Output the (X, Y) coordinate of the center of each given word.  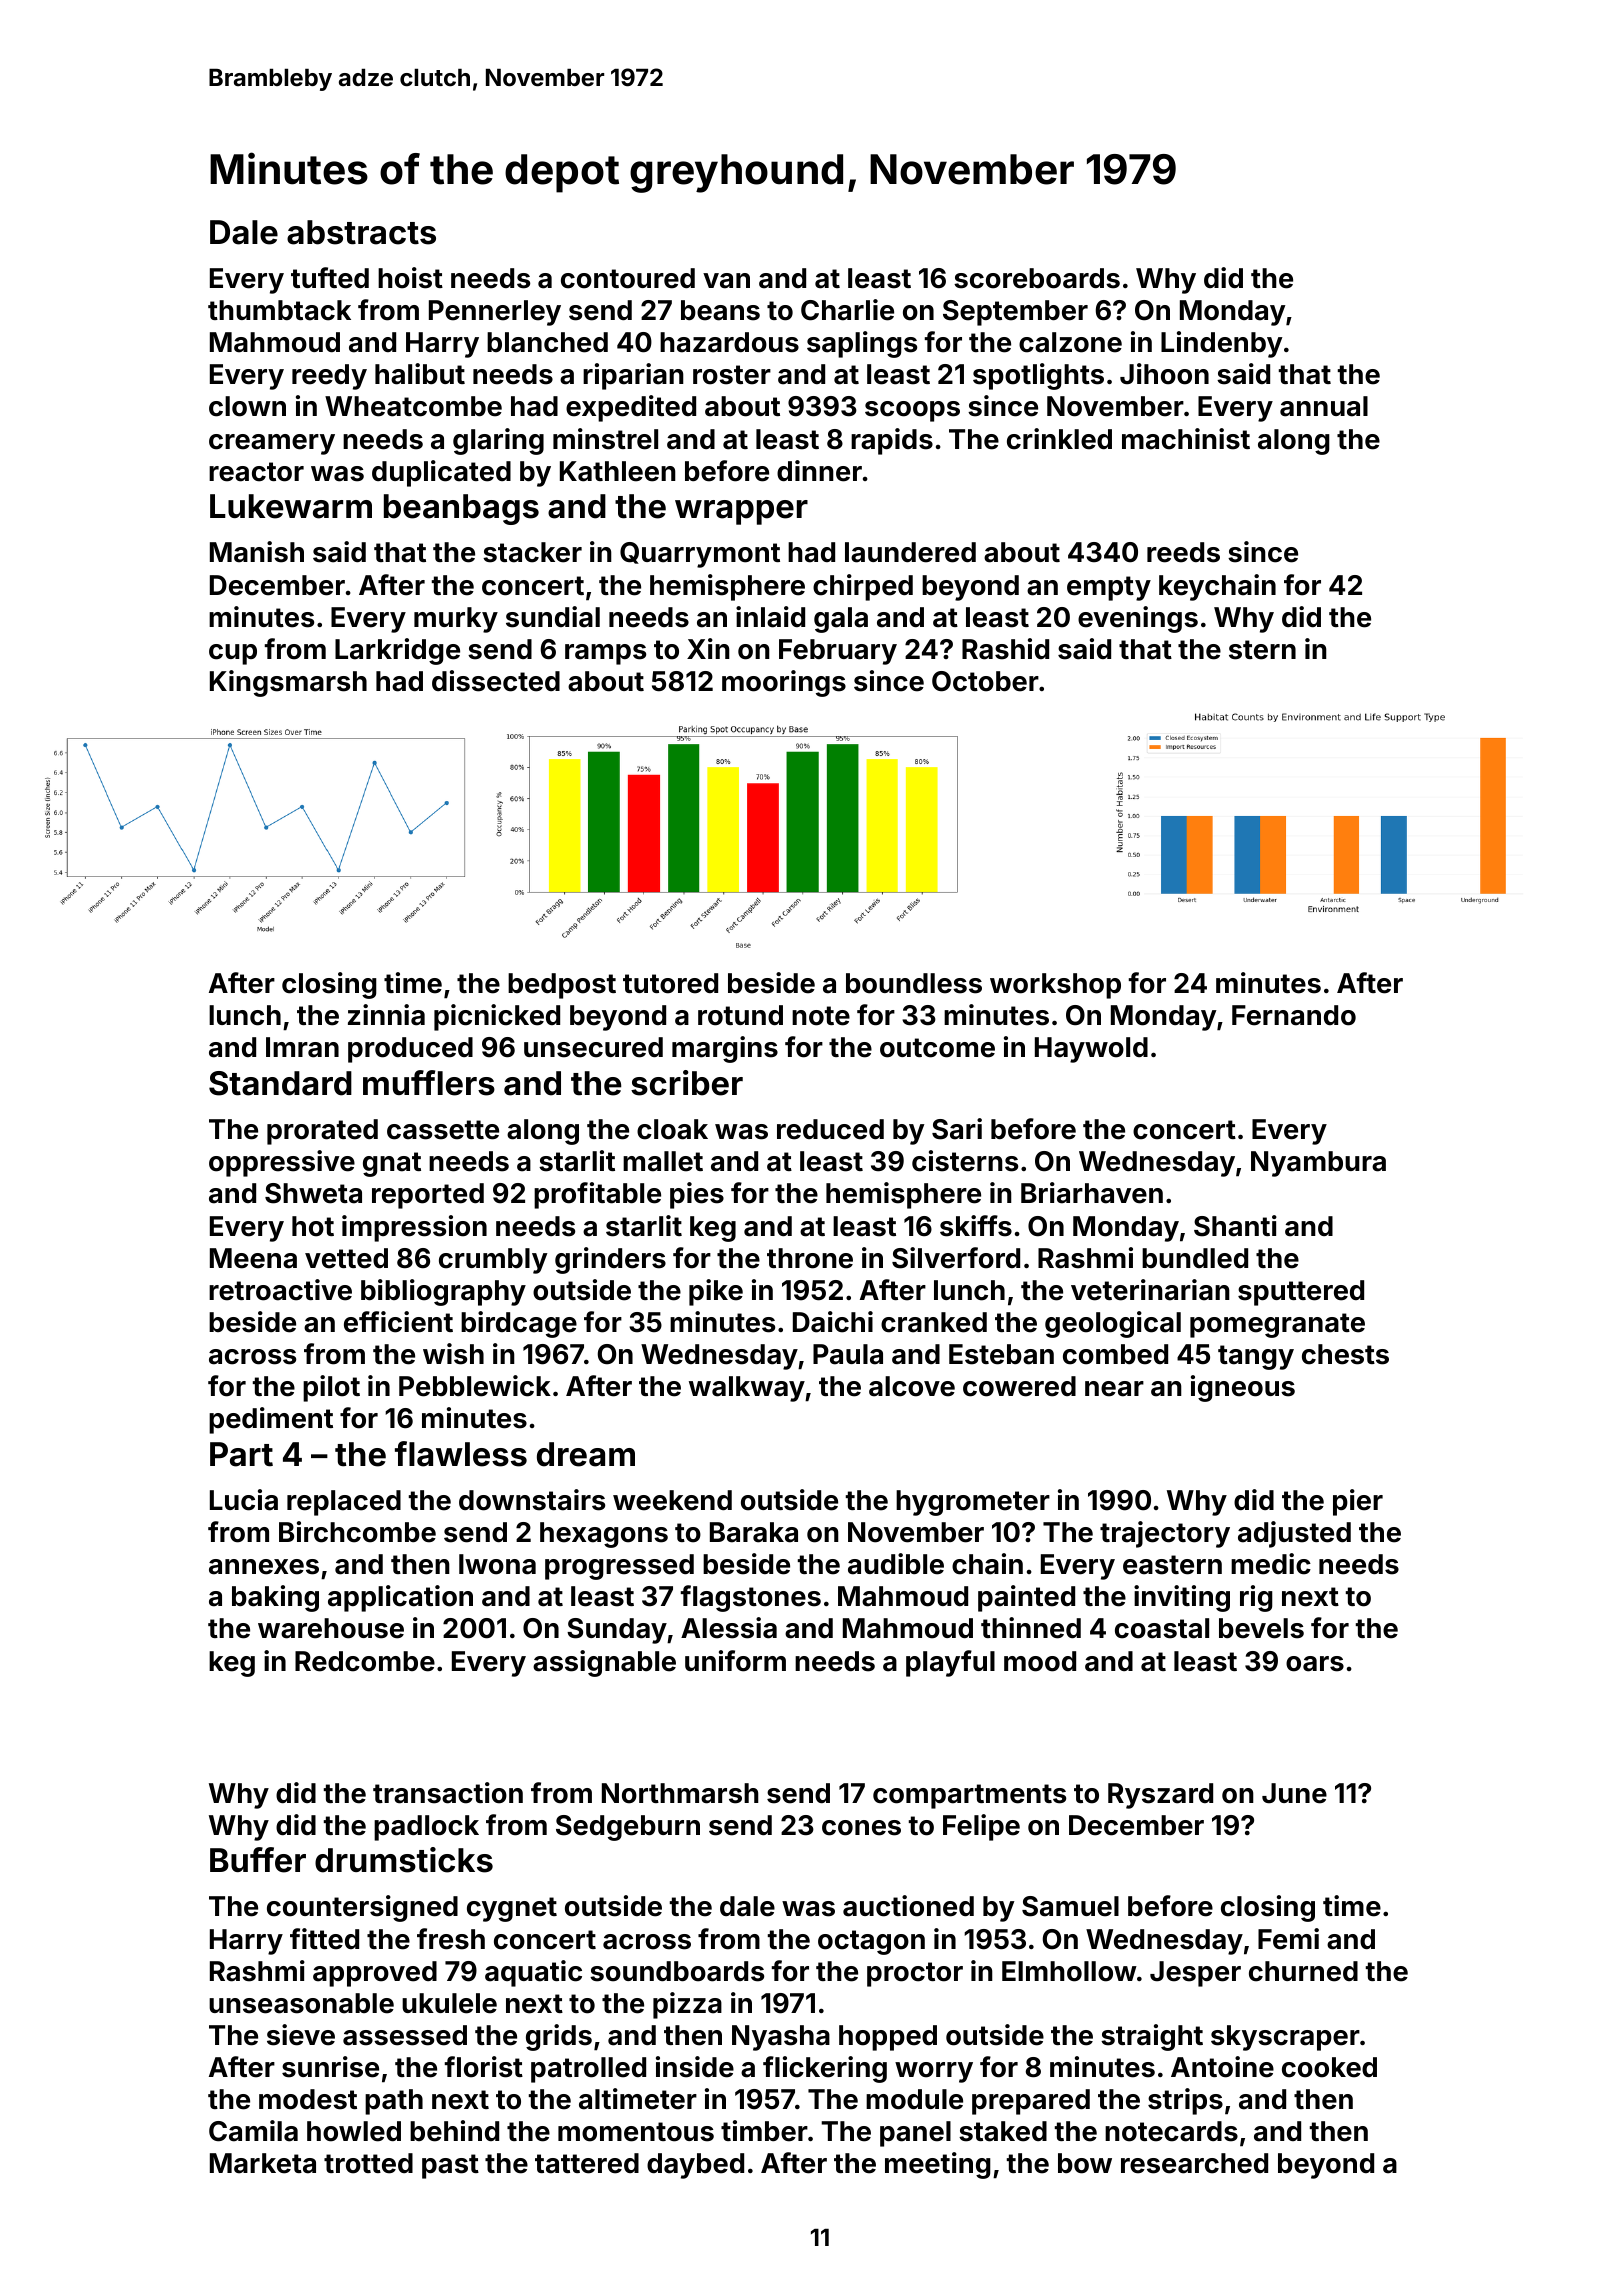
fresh (451, 1939)
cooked (1329, 2067)
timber (764, 2131)
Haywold (1091, 1050)
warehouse (331, 1628)
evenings (1138, 619)
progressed (619, 1567)
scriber (687, 1083)
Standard (280, 1083)
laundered (910, 552)
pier (1358, 1502)
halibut (420, 374)
